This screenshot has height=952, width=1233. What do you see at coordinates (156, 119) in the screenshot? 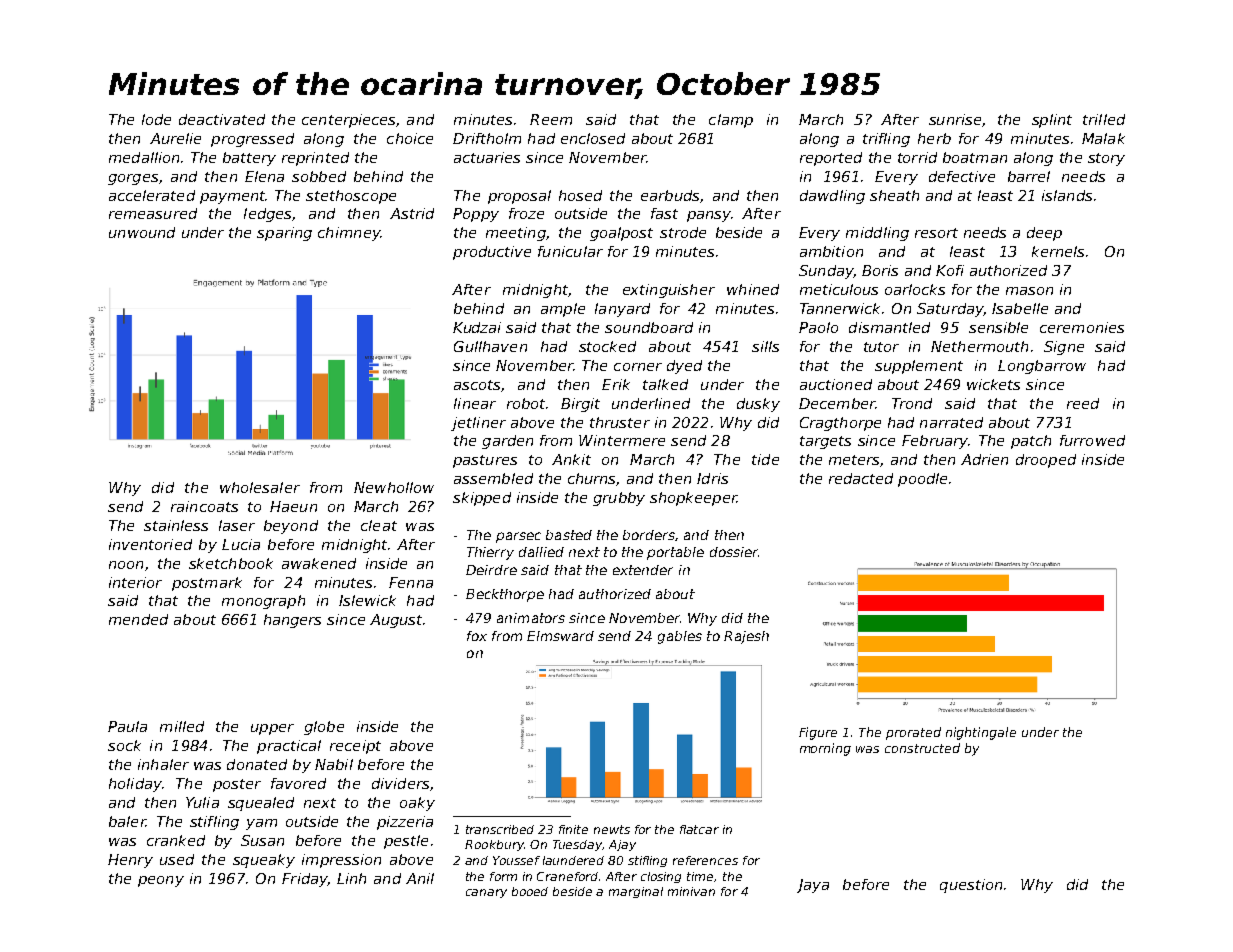
I see `lode` at bounding box center [156, 119].
